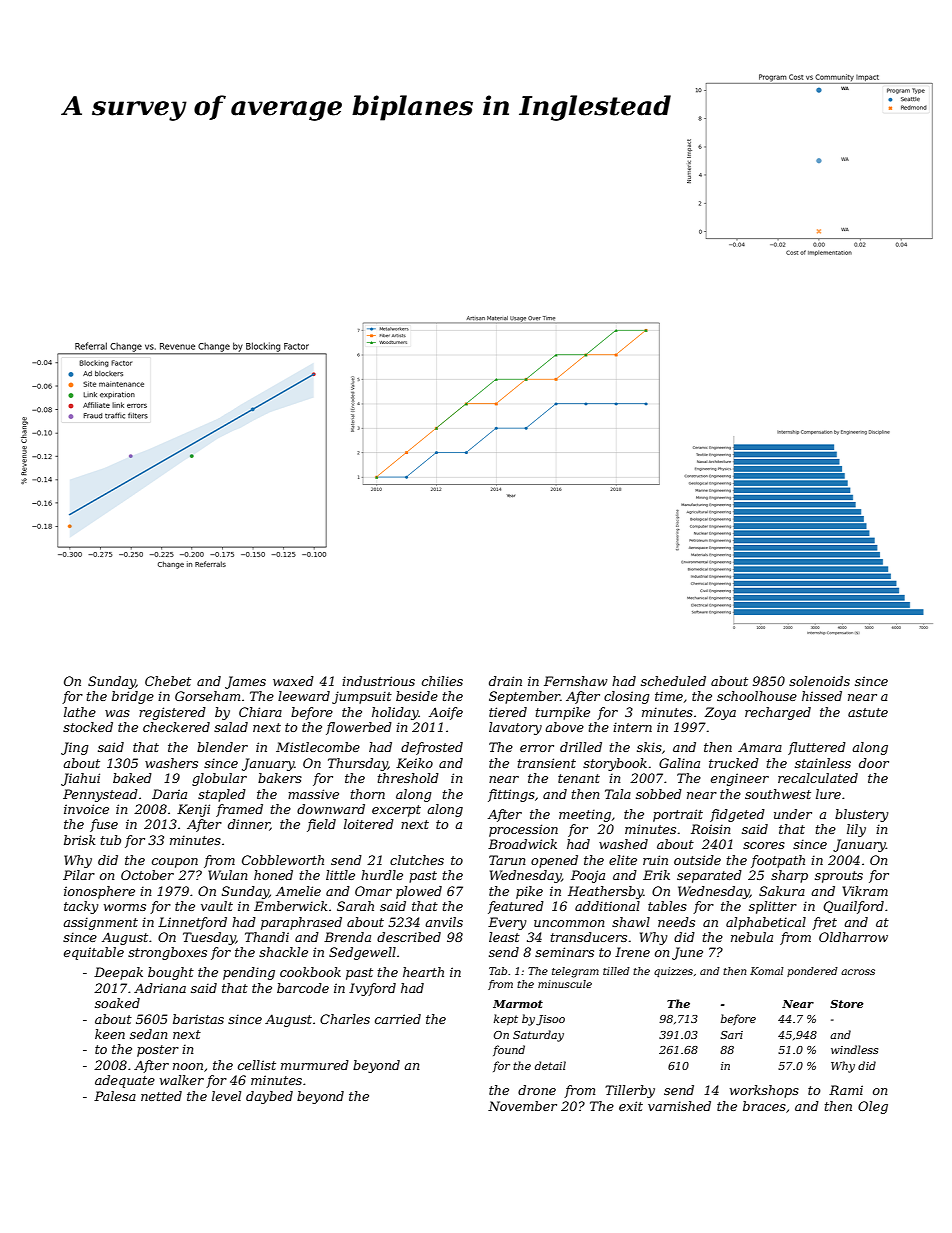  What do you see at coordinates (734, 763) in the screenshot?
I see `trucked` at bounding box center [734, 763].
